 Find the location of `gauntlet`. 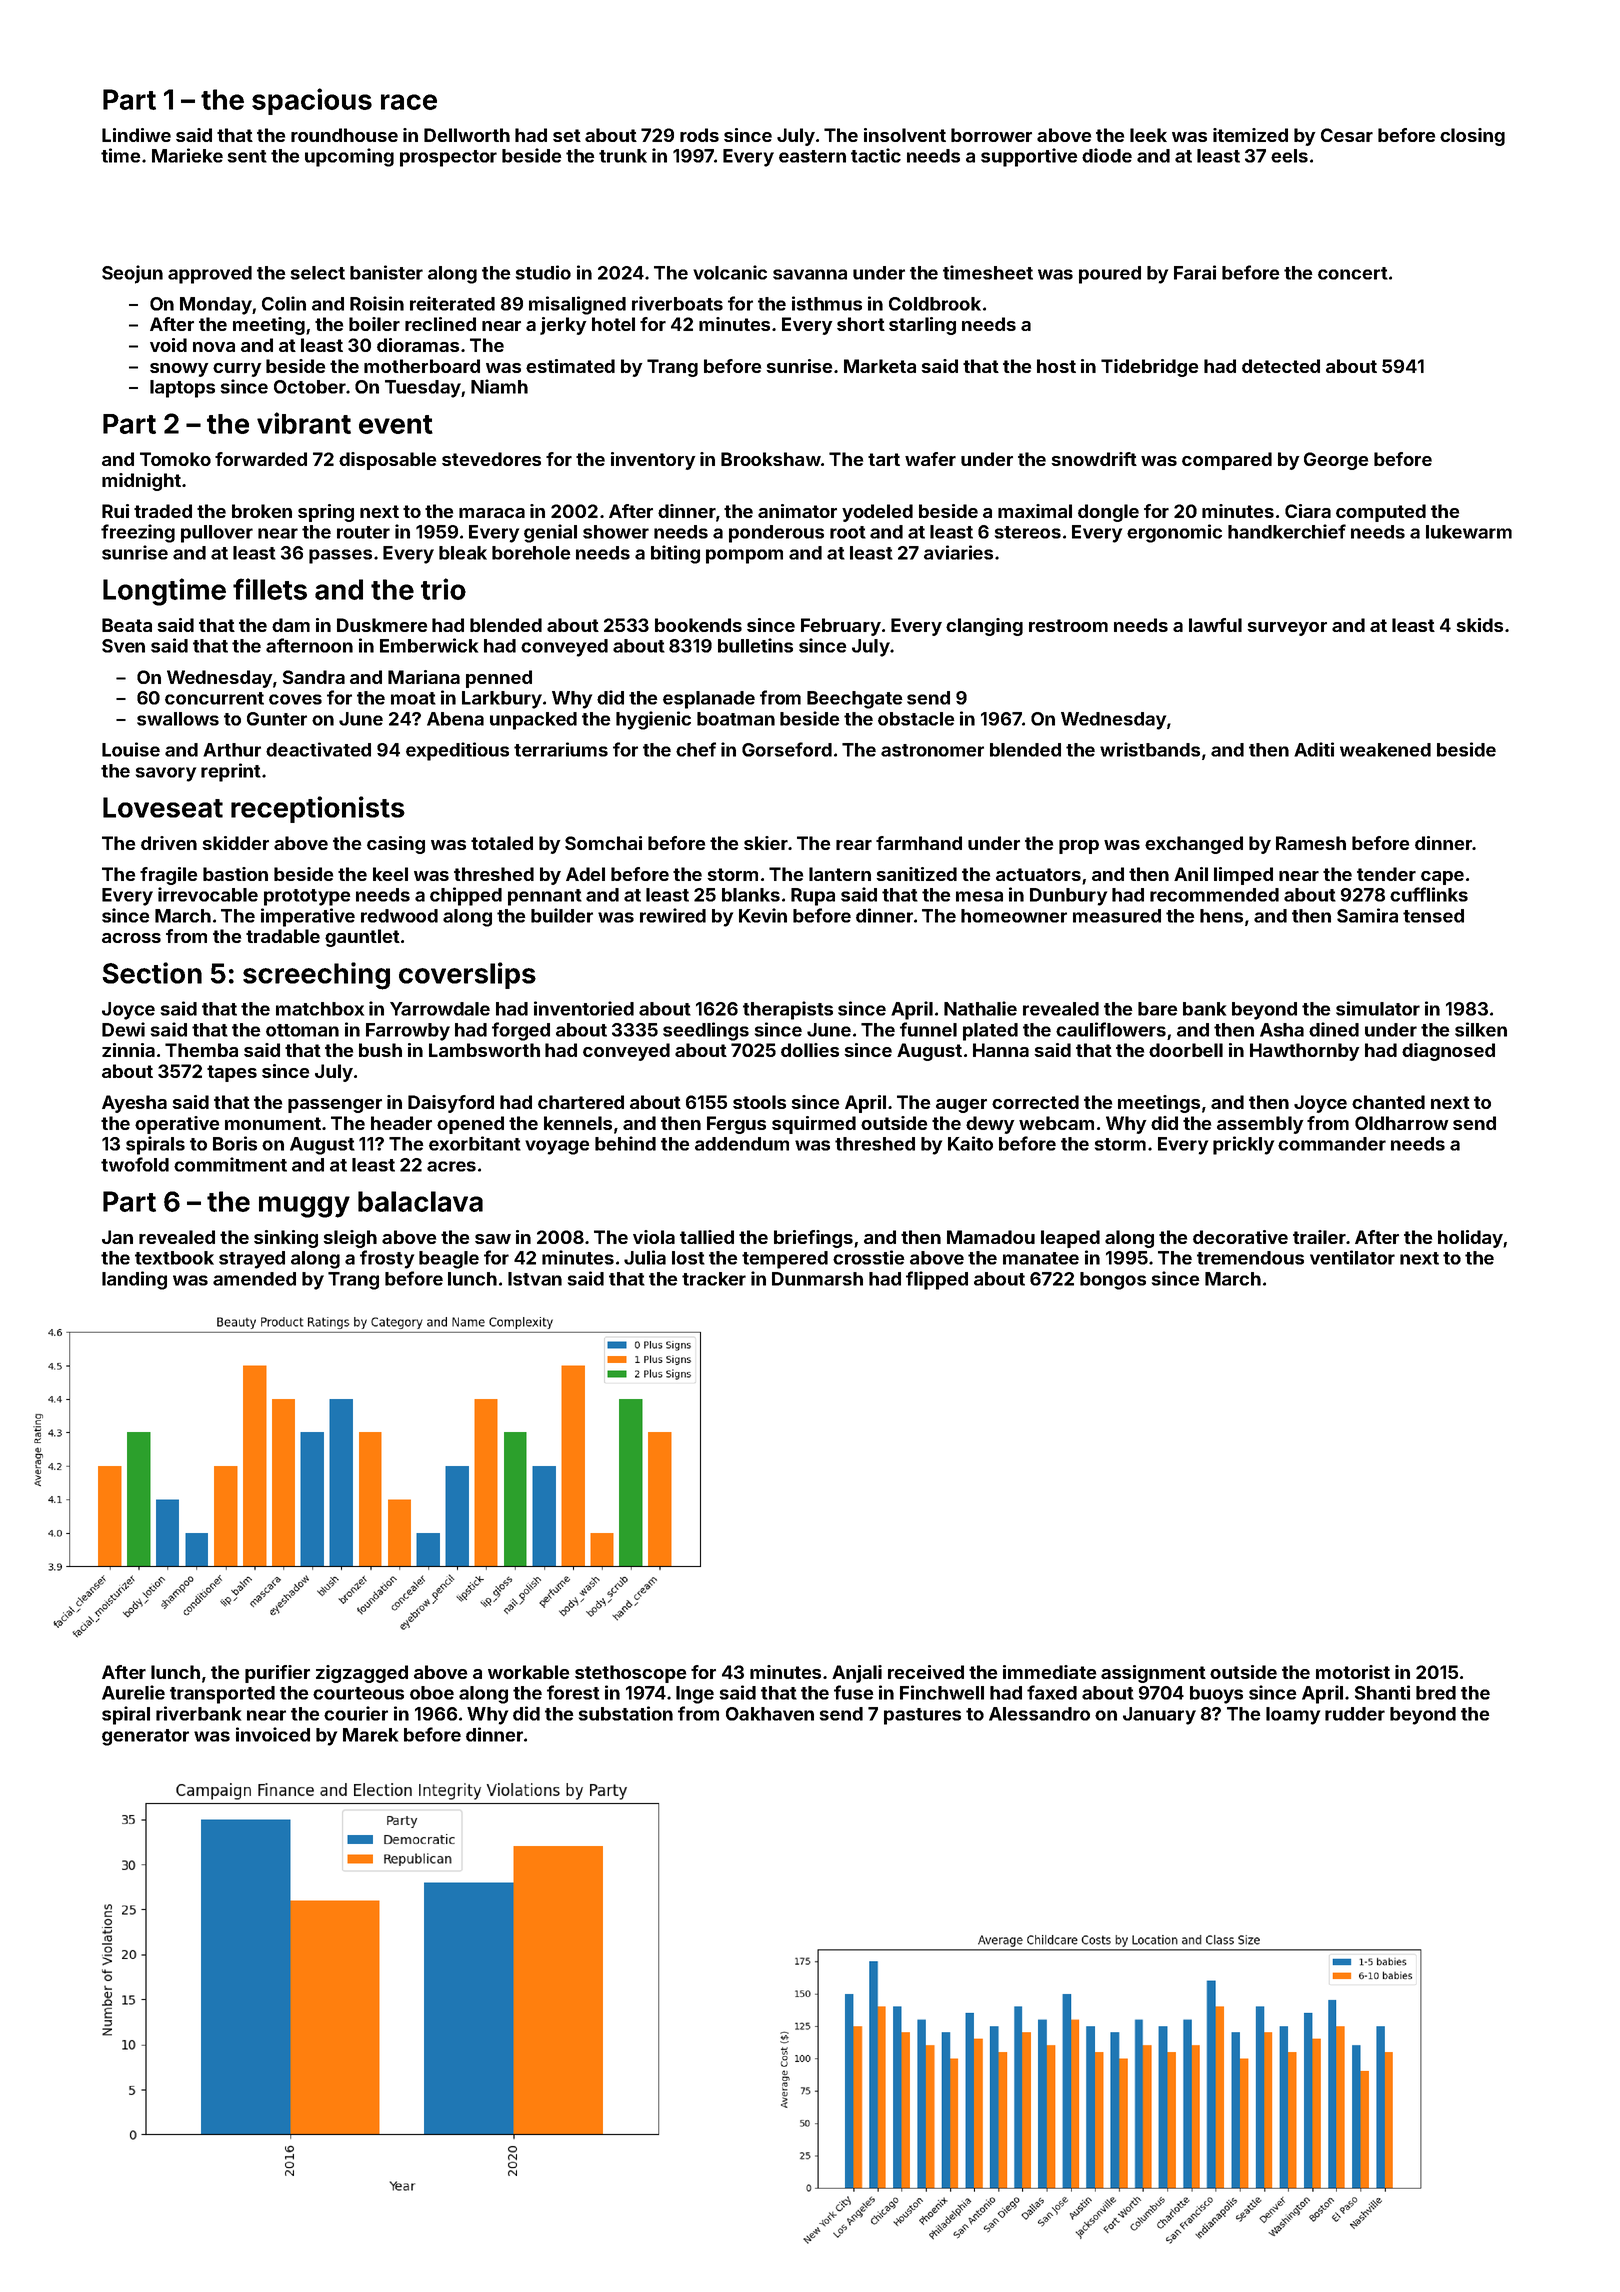

gauntlet is located at coordinates (362, 938).
